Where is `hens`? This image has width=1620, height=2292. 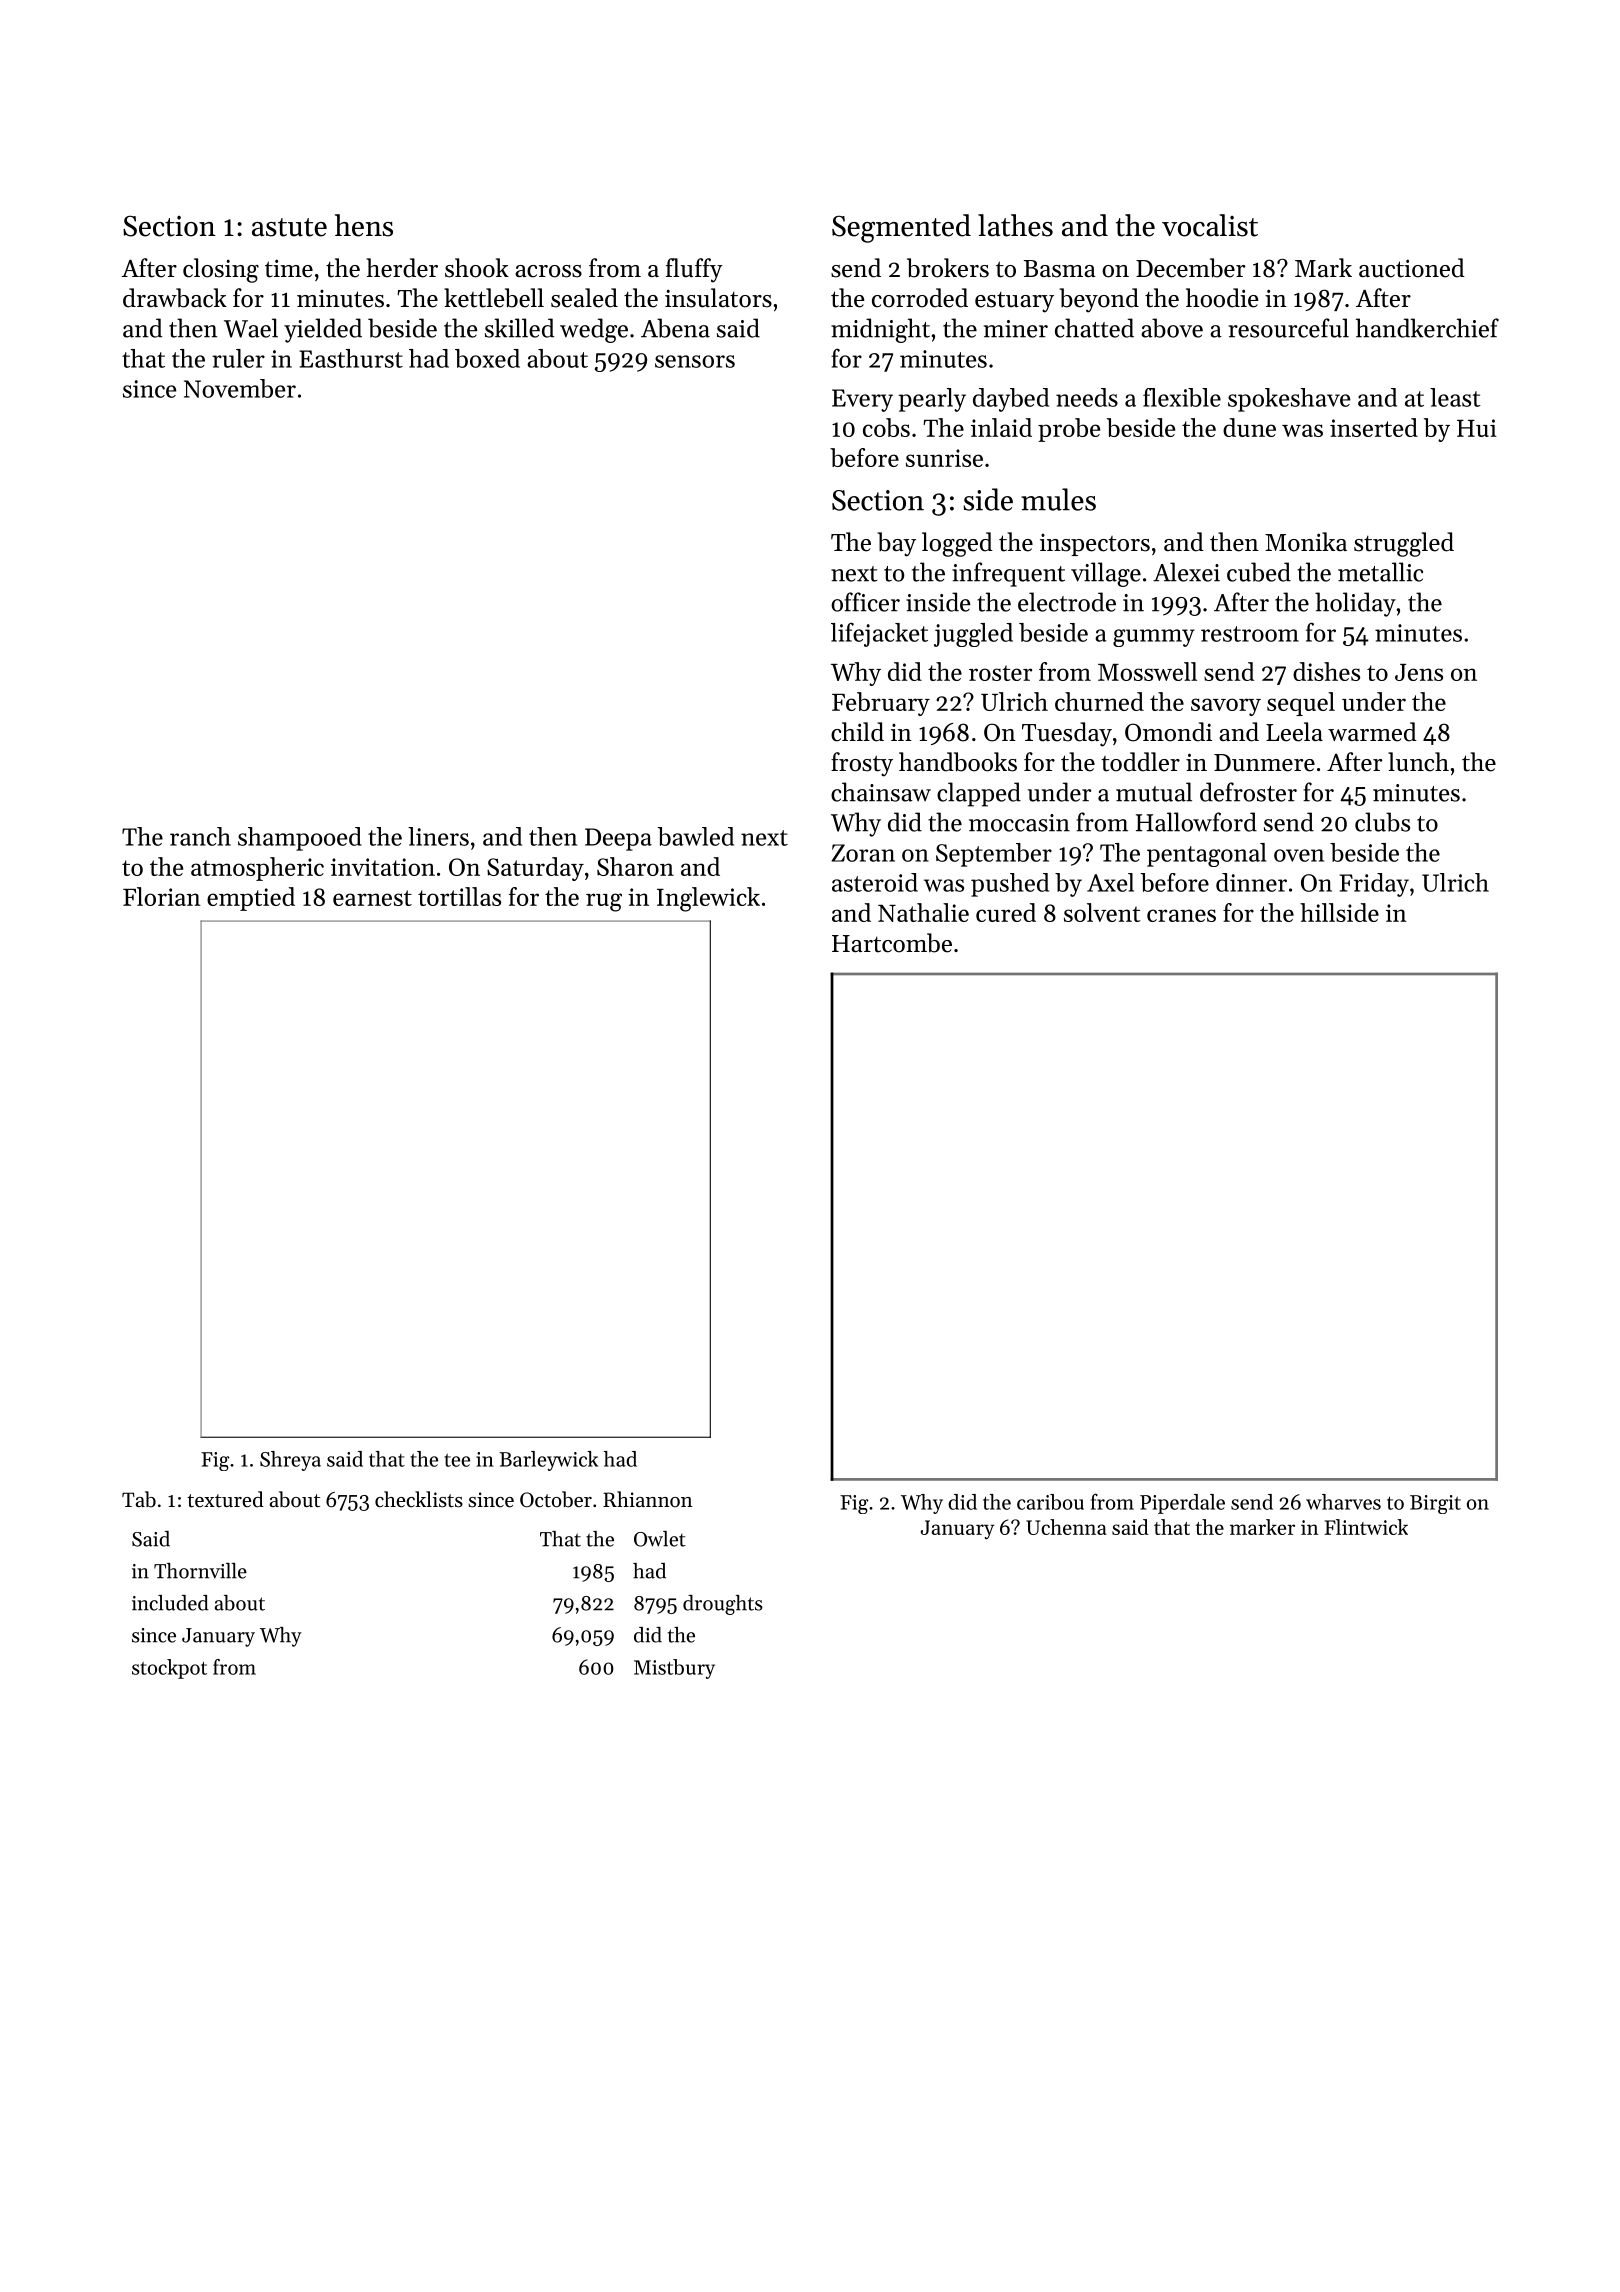
hens is located at coordinates (364, 225).
